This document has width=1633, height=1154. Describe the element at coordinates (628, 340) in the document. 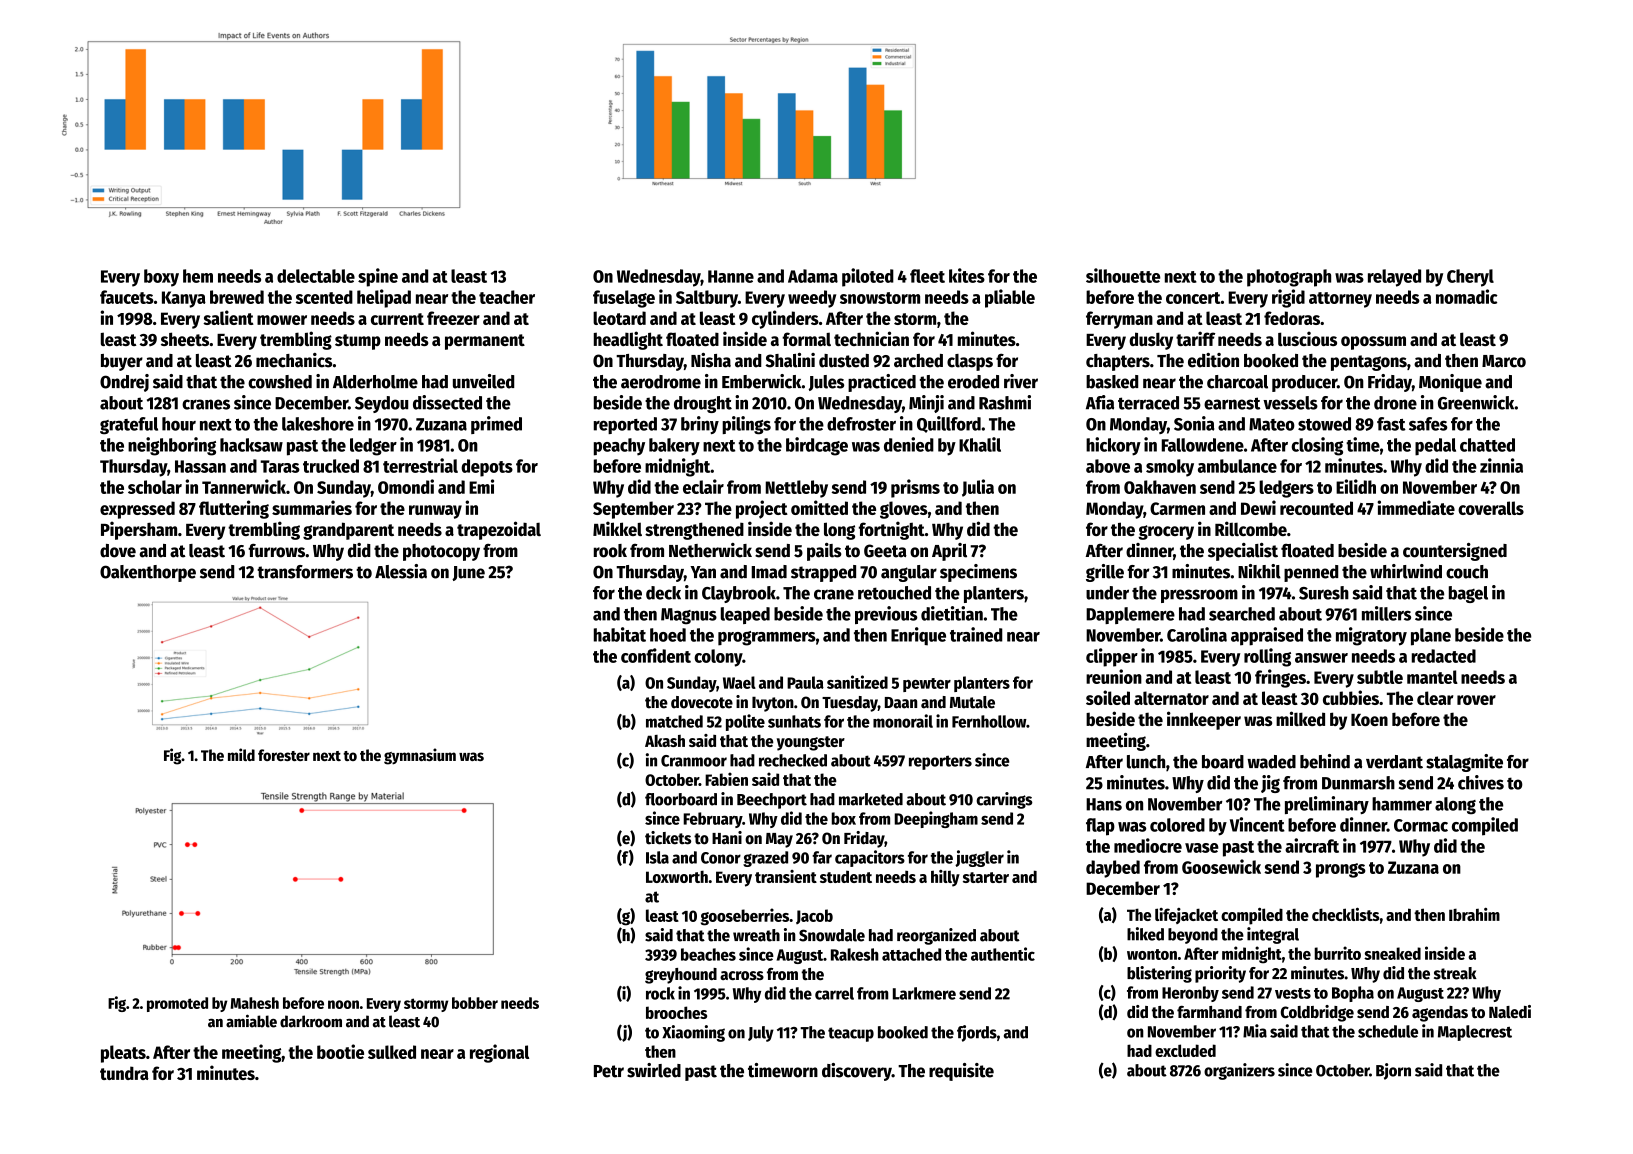

I see `headlight` at that location.
